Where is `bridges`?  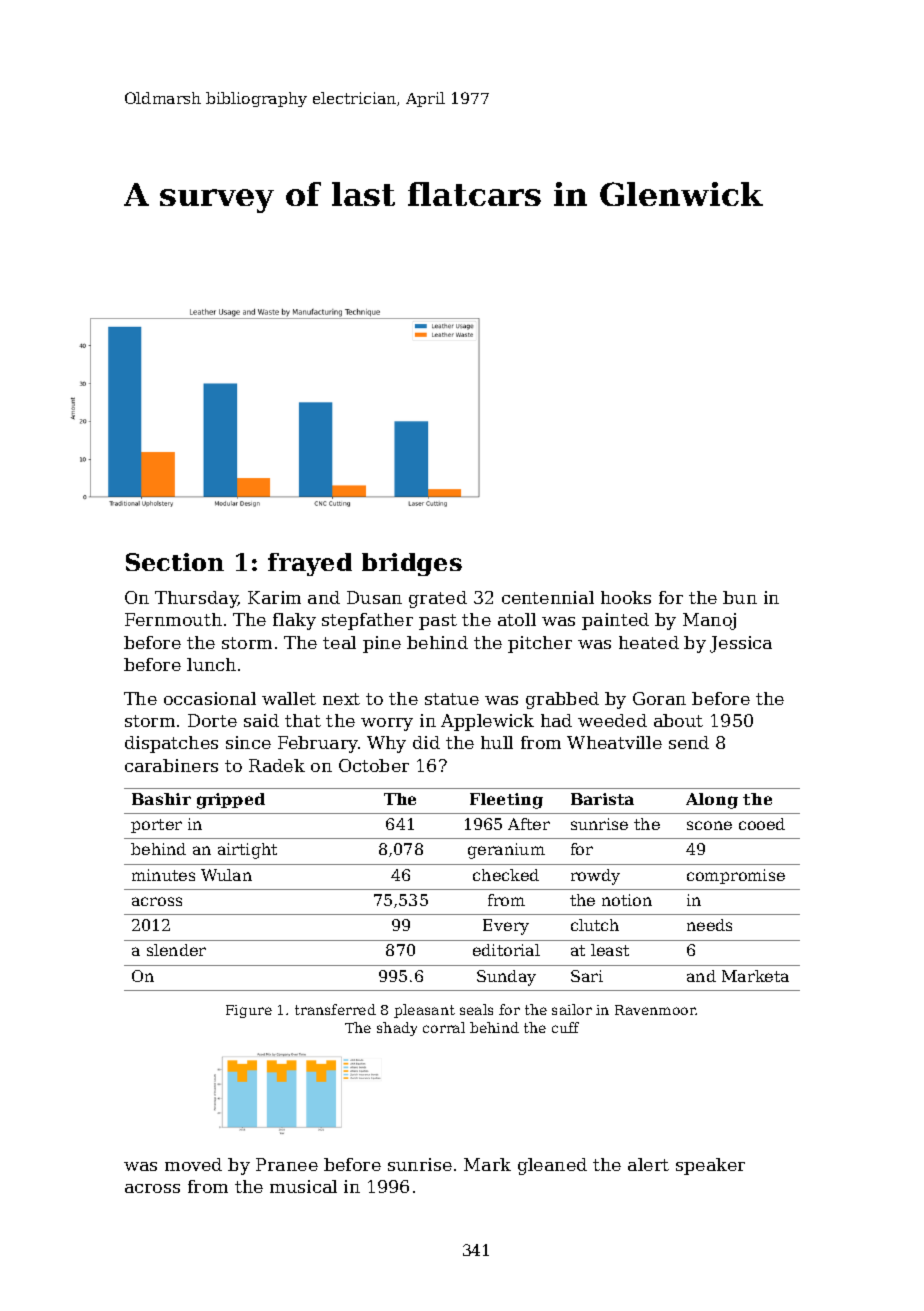 bridges is located at coordinates (412, 564).
